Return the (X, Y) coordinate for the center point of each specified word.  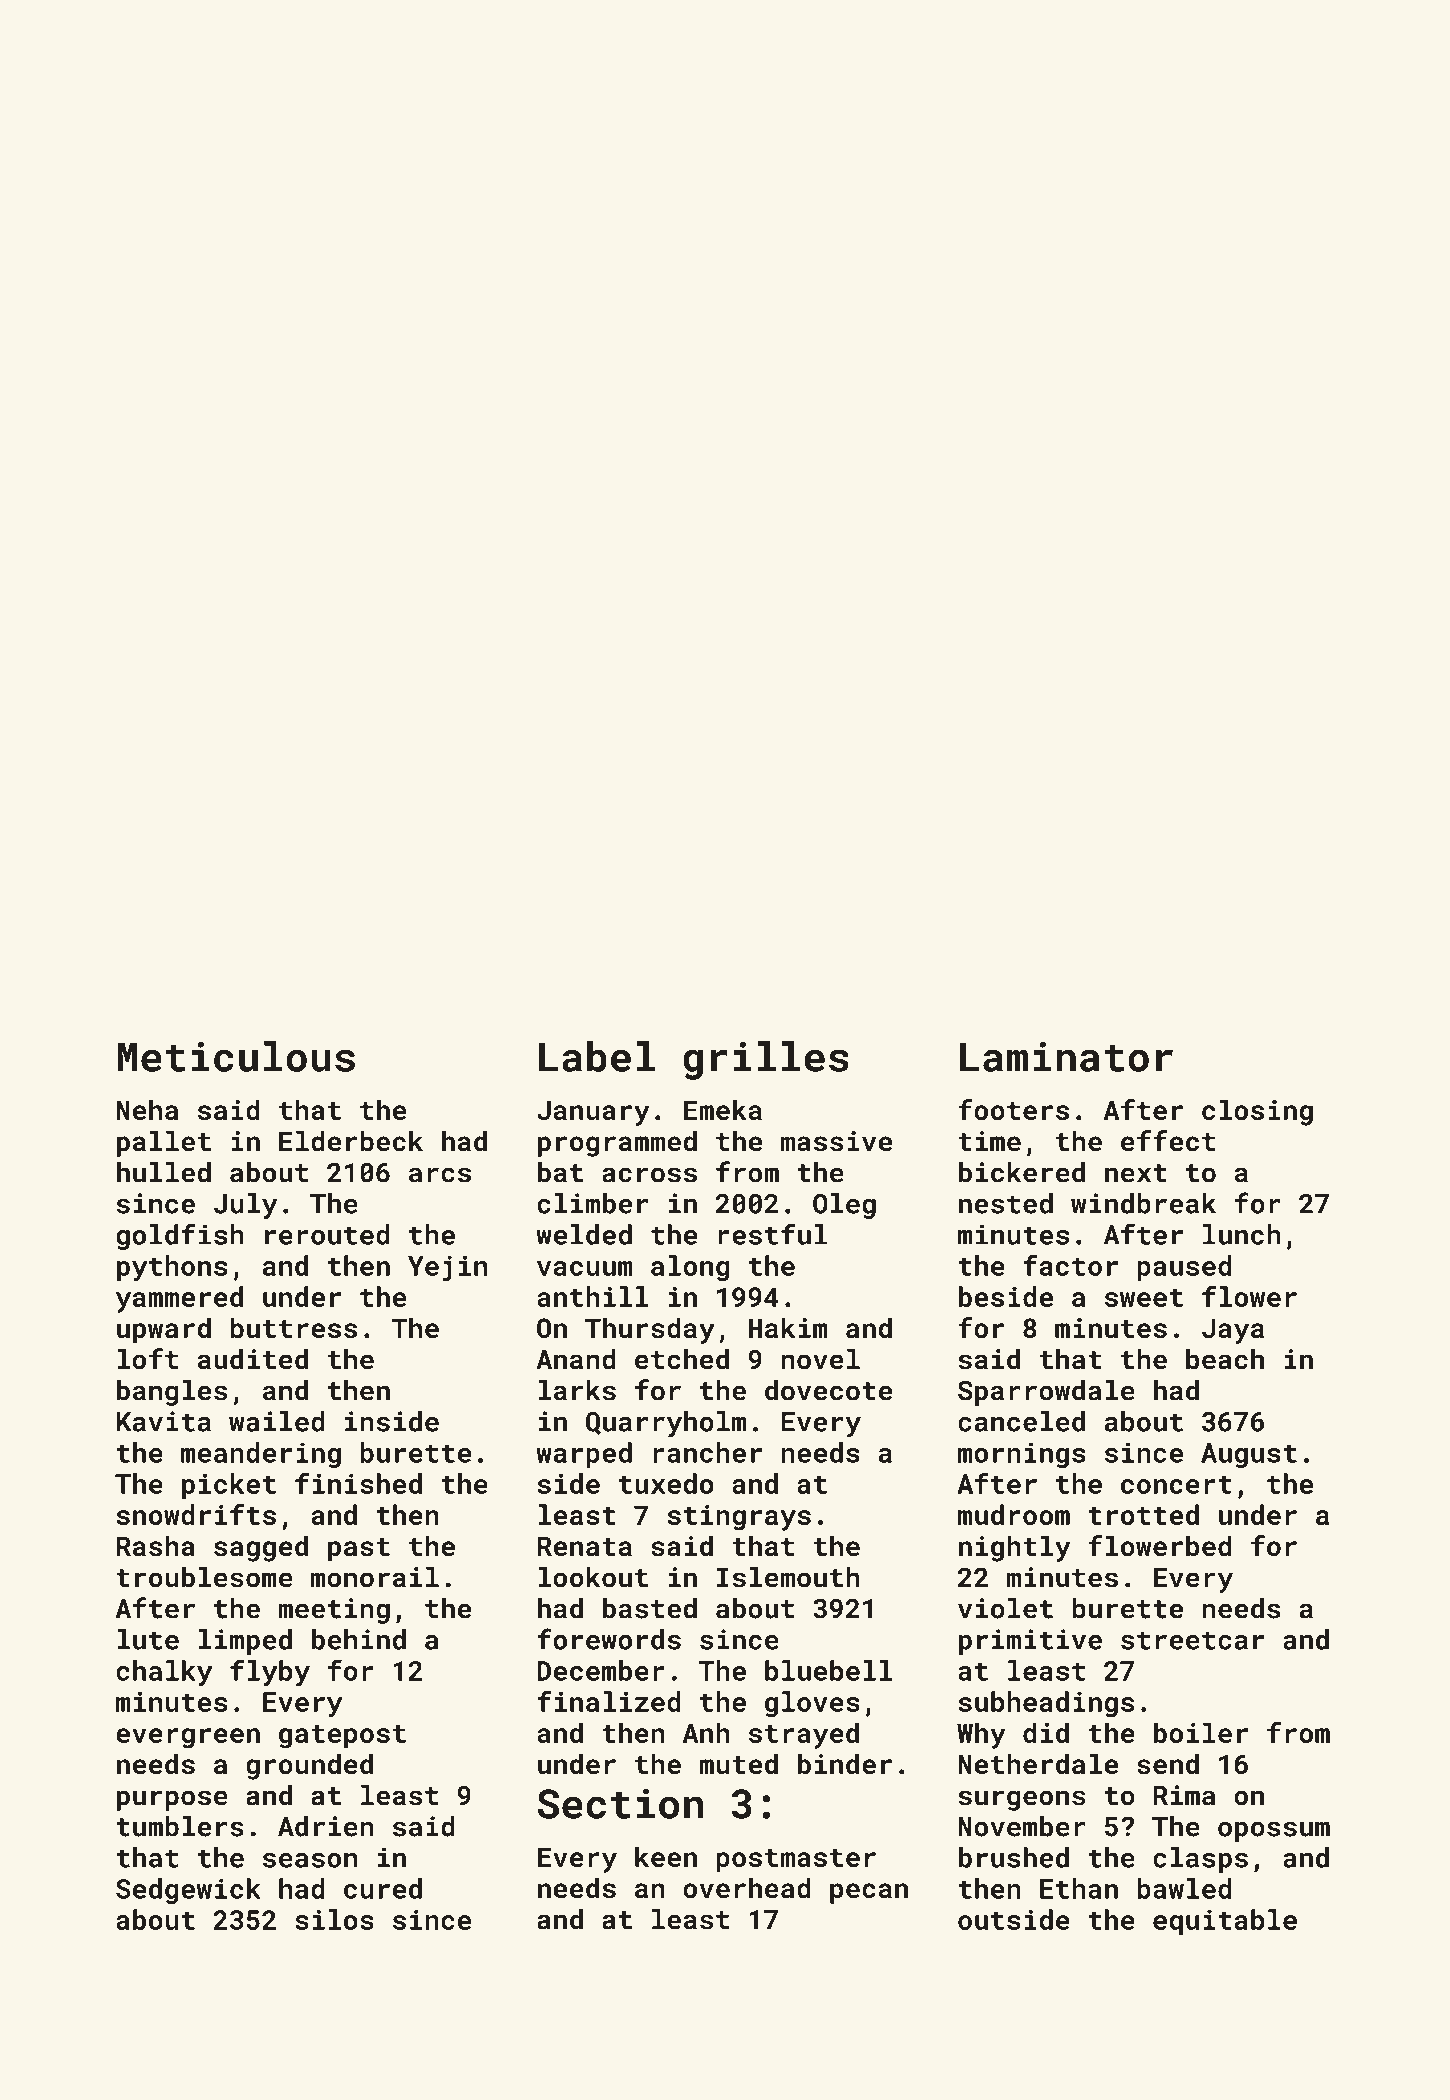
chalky (164, 1673)
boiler (1201, 1732)
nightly (1015, 1548)
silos (334, 1919)
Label (597, 1056)
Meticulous (236, 1056)
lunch (1242, 1234)
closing (1257, 1112)
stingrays (739, 1518)
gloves (812, 1704)
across (649, 1175)
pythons (172, 1268)
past (359, 1550)
